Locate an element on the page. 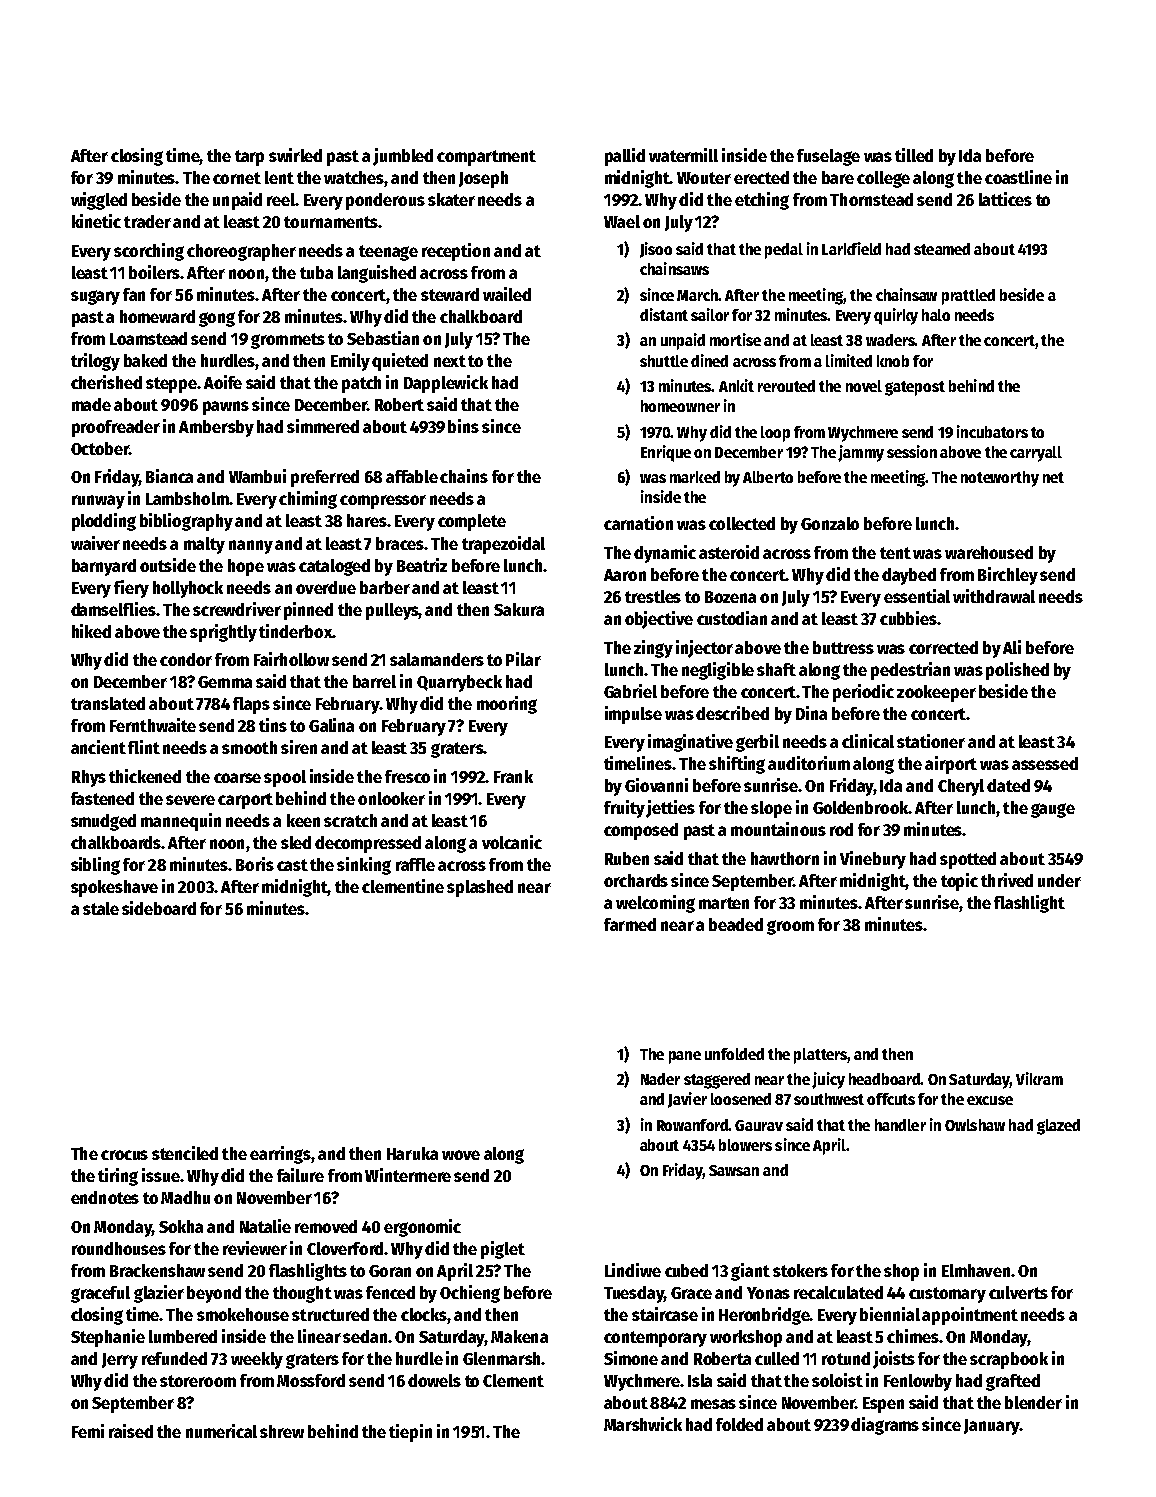  objective is located at coordinates (659, 620).
